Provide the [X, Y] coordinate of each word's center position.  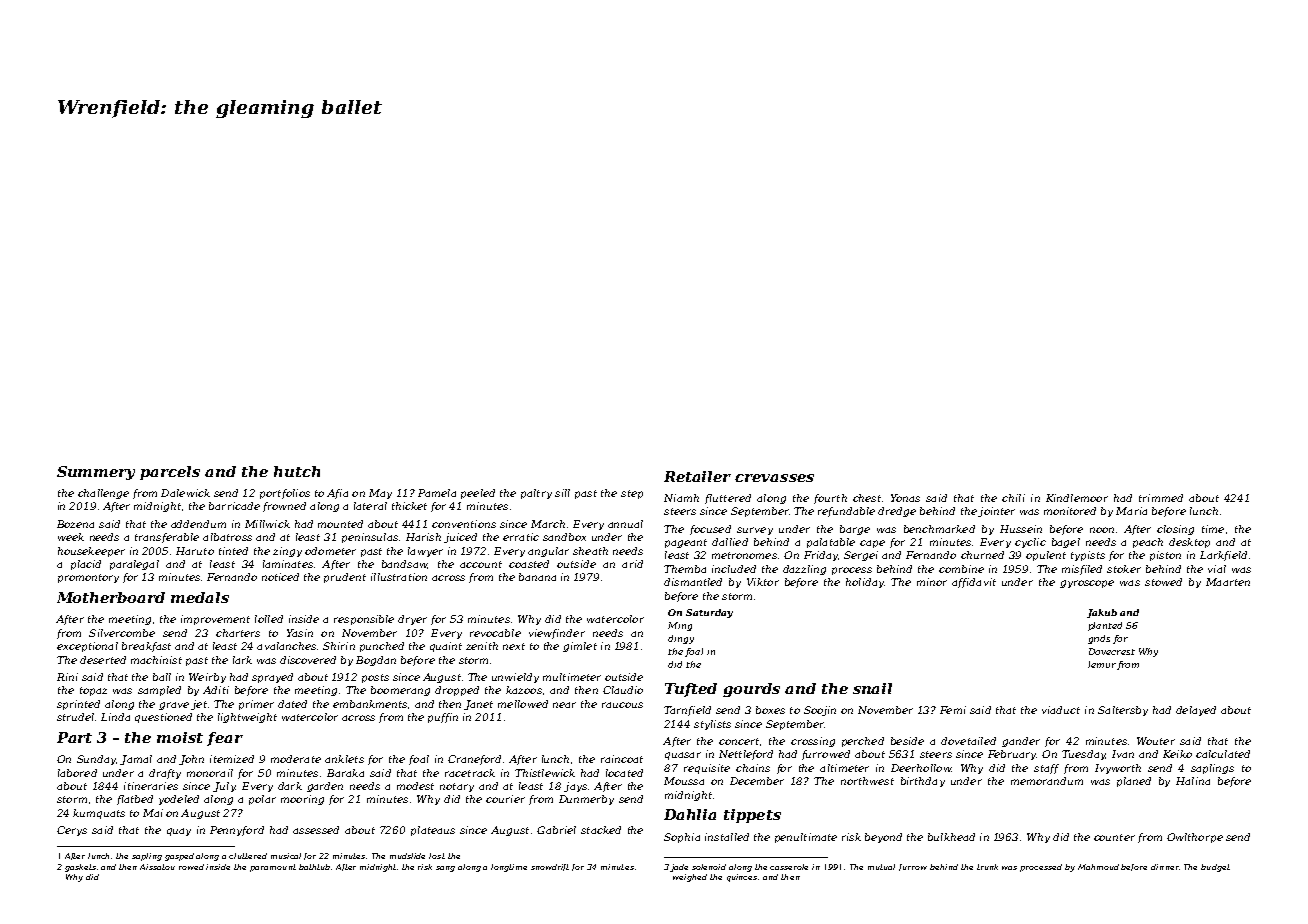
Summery [96, 473]
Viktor [763, 582]
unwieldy [515, 678]
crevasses [774, 478]
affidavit [974, 583]
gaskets [80, 868]
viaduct [1061, 710]
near [564, 705]
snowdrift [550, 867]
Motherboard [111, 597]
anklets [344, 759]
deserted [103, 660]
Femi [953, 710]
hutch [297, 471]
